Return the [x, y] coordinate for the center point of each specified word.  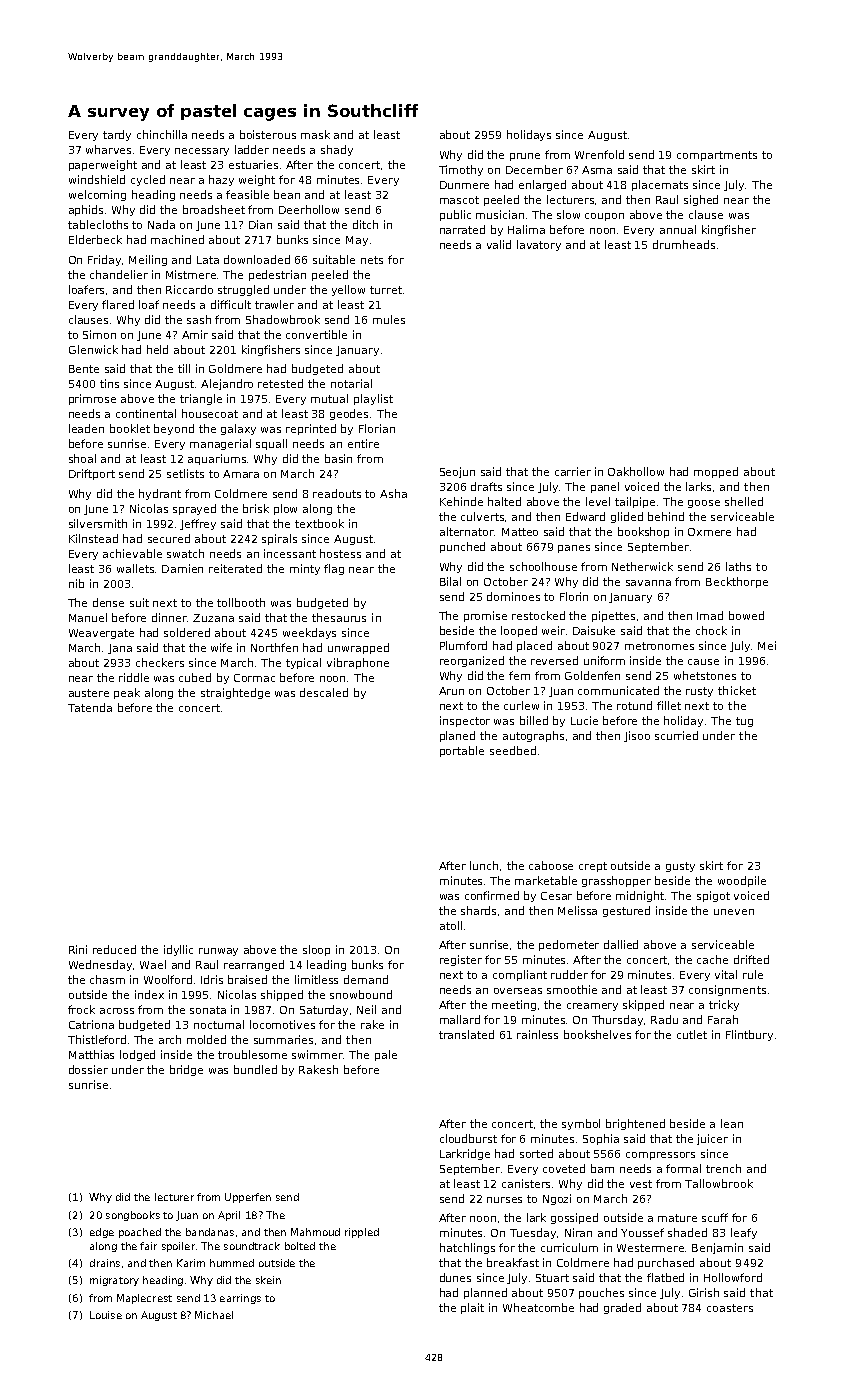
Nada [161, 224]
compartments [717, 156]
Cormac [254, 678]
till [184, 368]
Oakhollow [636, 471]
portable [462, 751]
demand [366, 979]
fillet [669, 705]
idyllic [178, 950]
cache [712, 959]
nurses [504, 1200]
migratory [114, 1281]
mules [389, 319]
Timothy [461, 170]
